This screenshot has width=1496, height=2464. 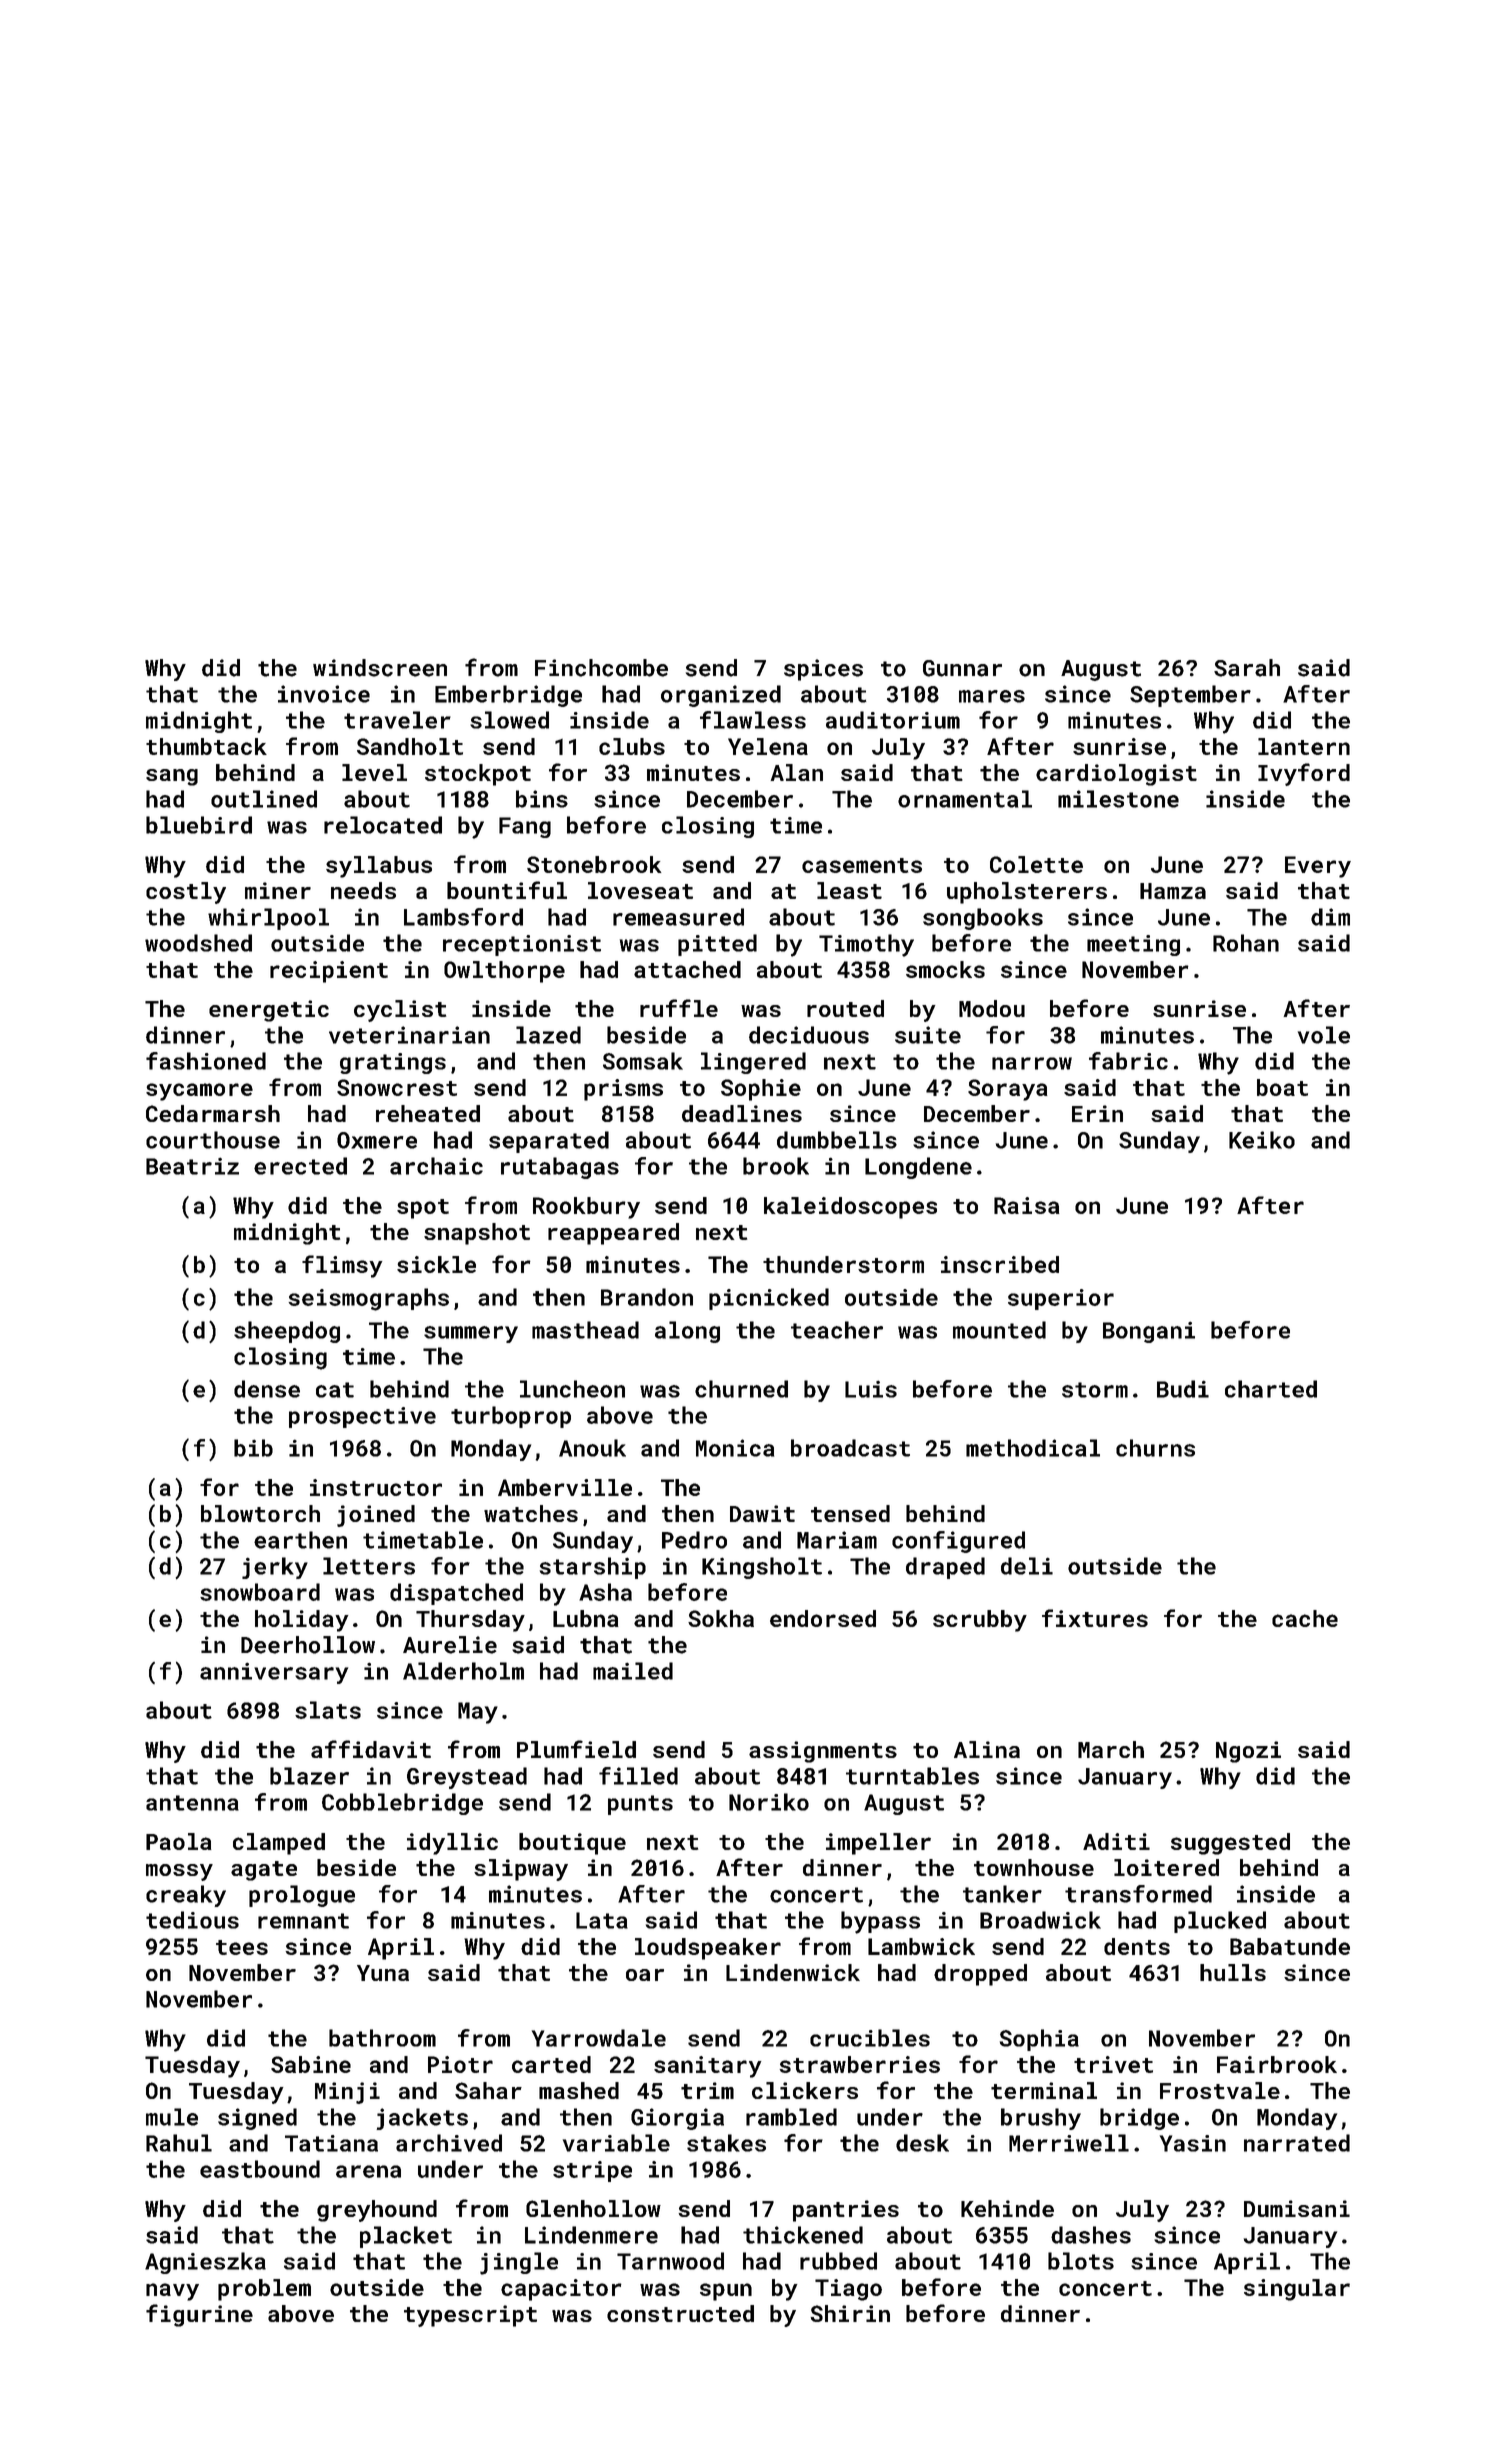 What do you see at coordinates (199, 2315) in the screenshot?
I see `figurine` at bounding box center [199, 2315].
